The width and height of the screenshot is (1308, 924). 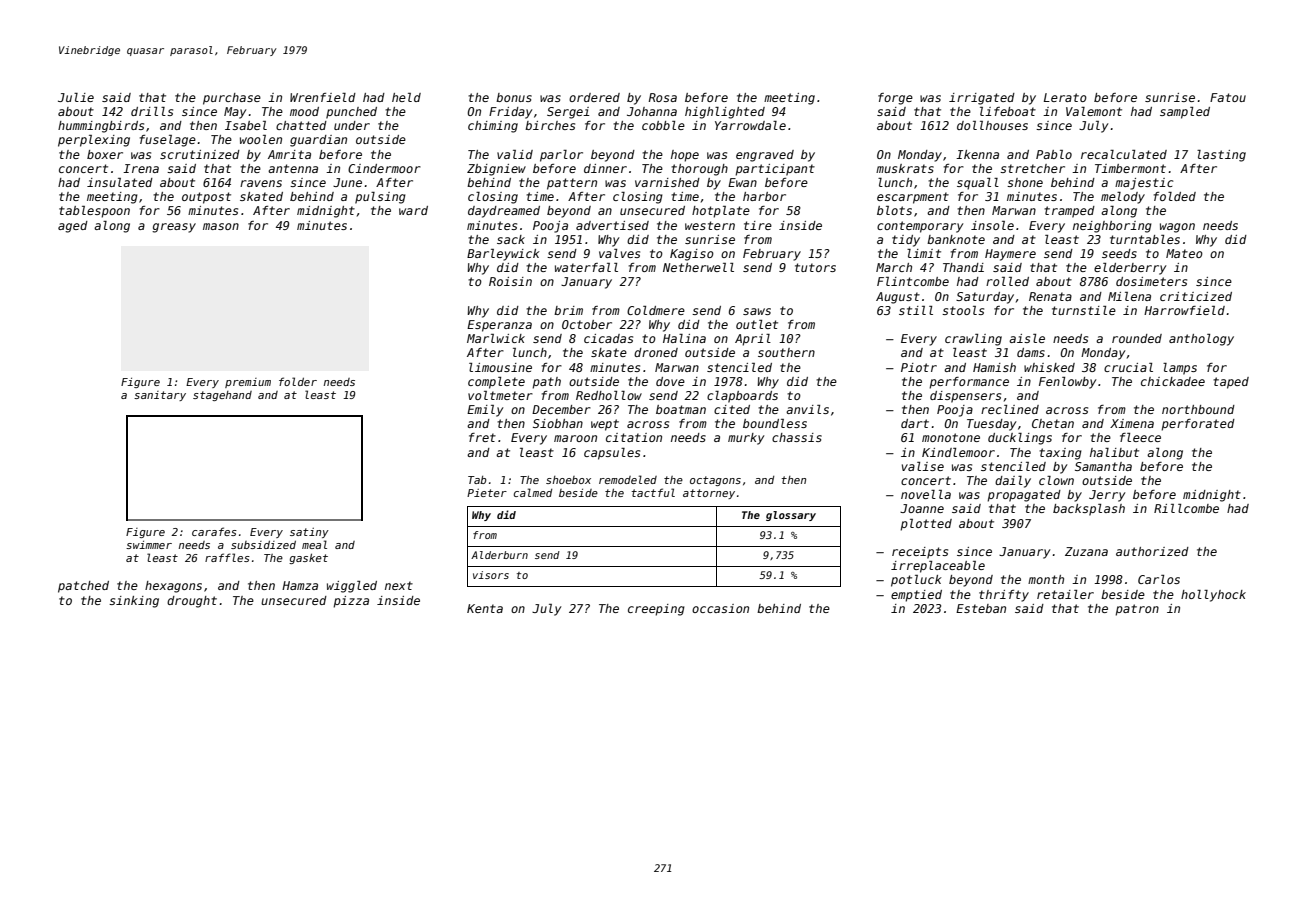 What do you see at coordinates (351, 602) in the screenshot?
I see `pizza` at bounding box center [351, 602].
